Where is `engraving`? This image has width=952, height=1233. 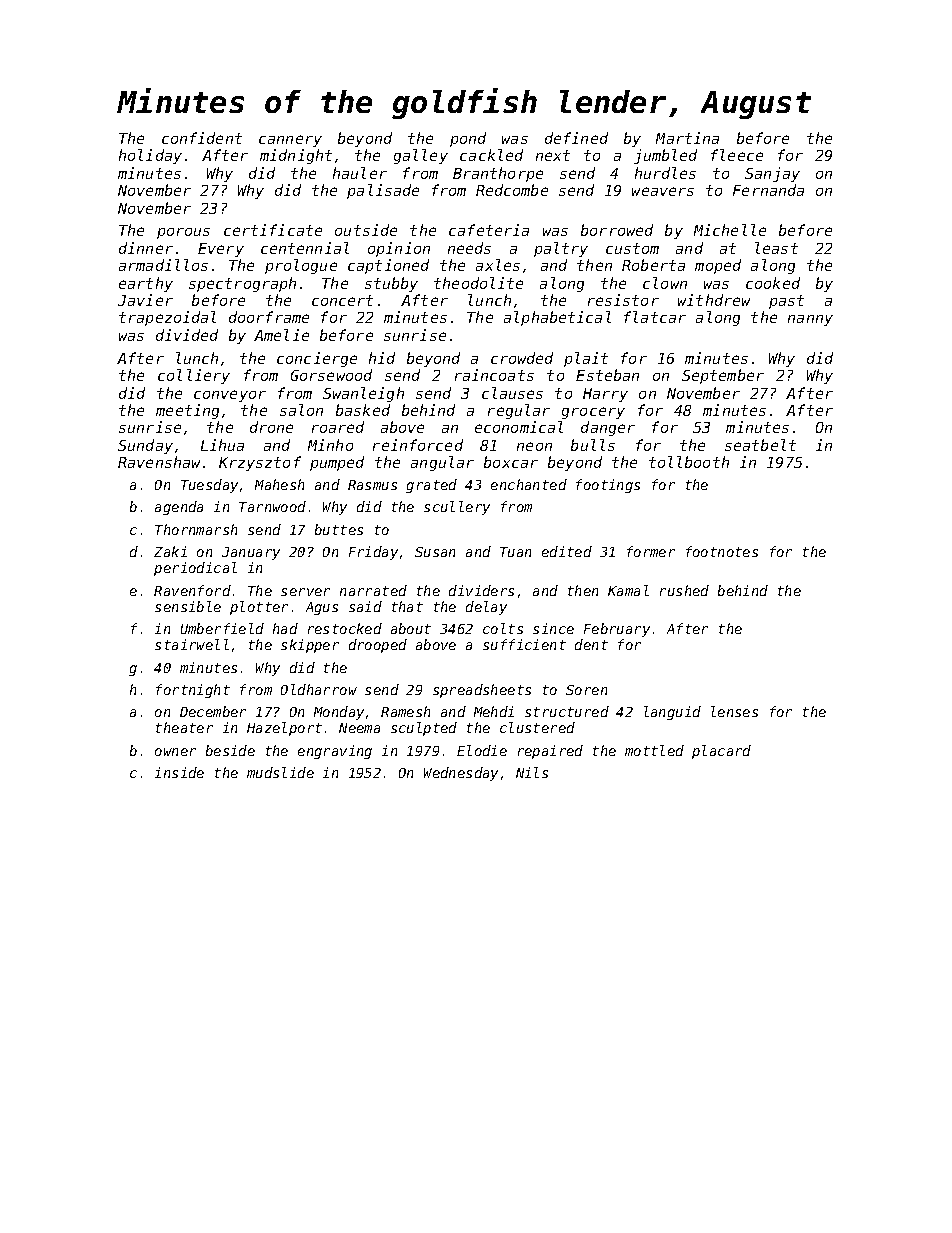
engraving is located at coordinates (335, 752).
